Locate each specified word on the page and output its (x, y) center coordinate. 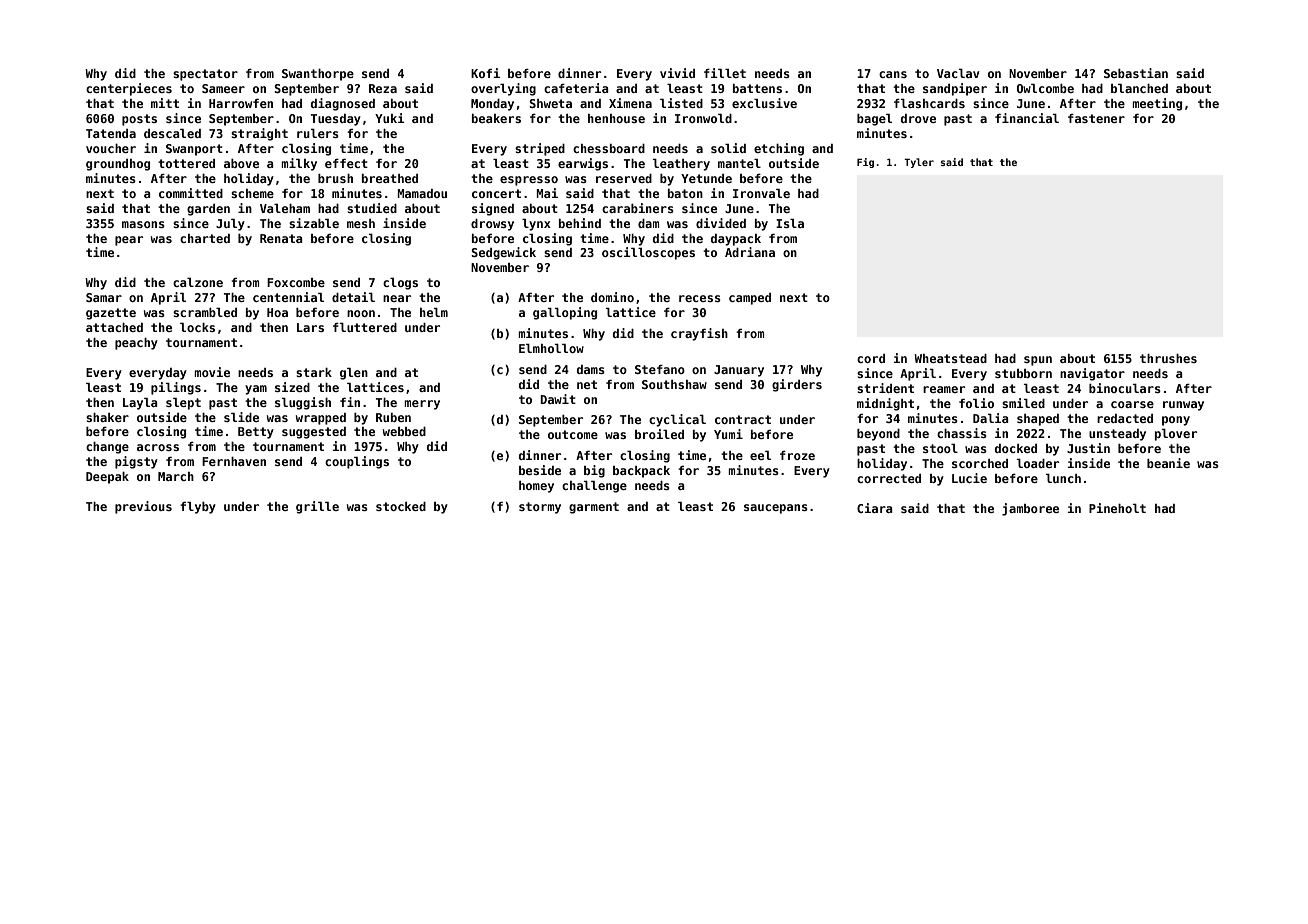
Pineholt (1117, 508)
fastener (1096, 118)
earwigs (583, 164)
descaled (172, 133)
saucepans (776, 509)
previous (143, 507)
